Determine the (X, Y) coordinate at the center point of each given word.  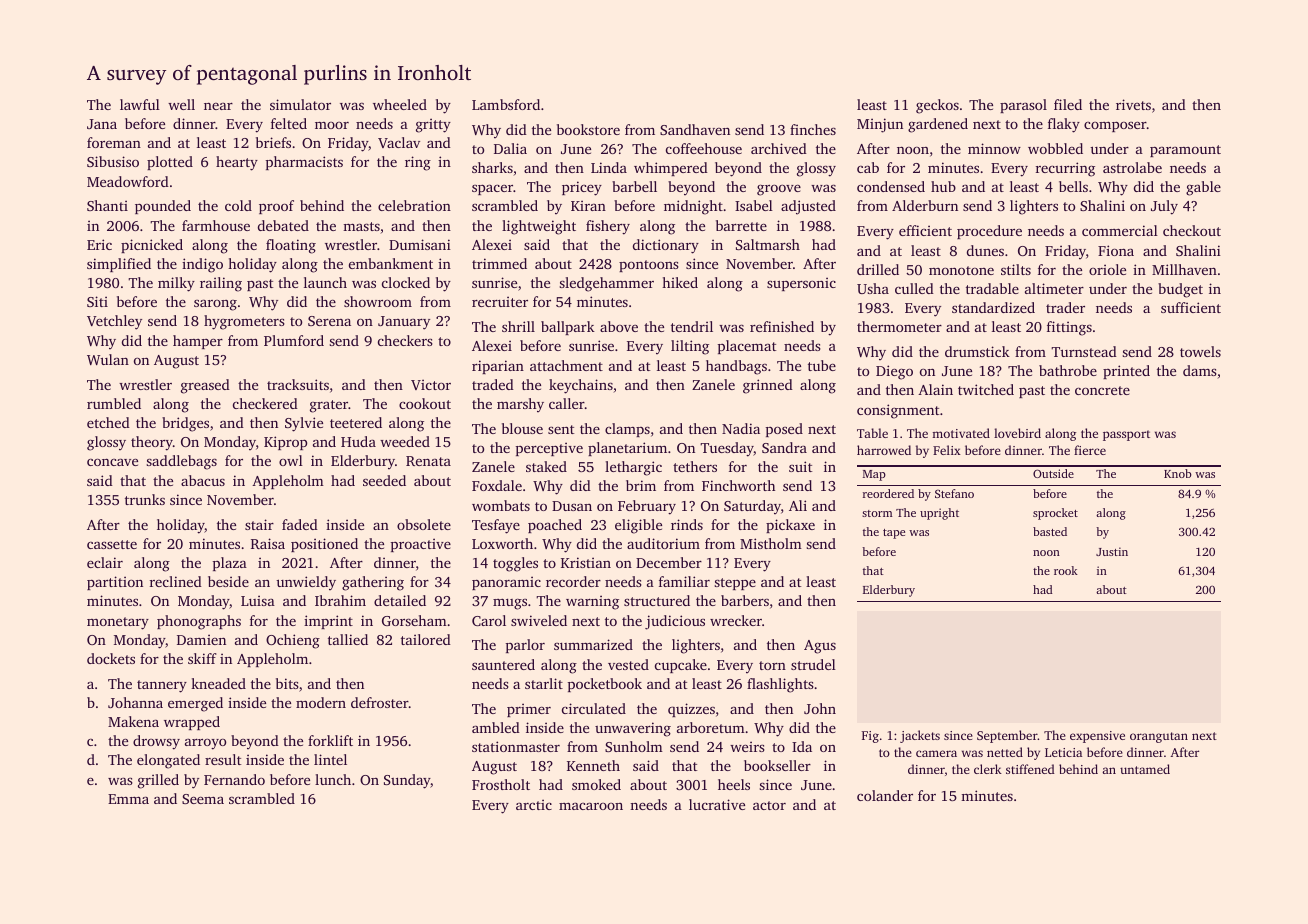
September (1007, 736)
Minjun (880, 125)
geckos (937, 106)
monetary (118, 623)
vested (628, 664)
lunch (333, 779)
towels (1200, 351)
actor (769, 805)
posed (784, 430)
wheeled (400, 104)
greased (205, 386)
